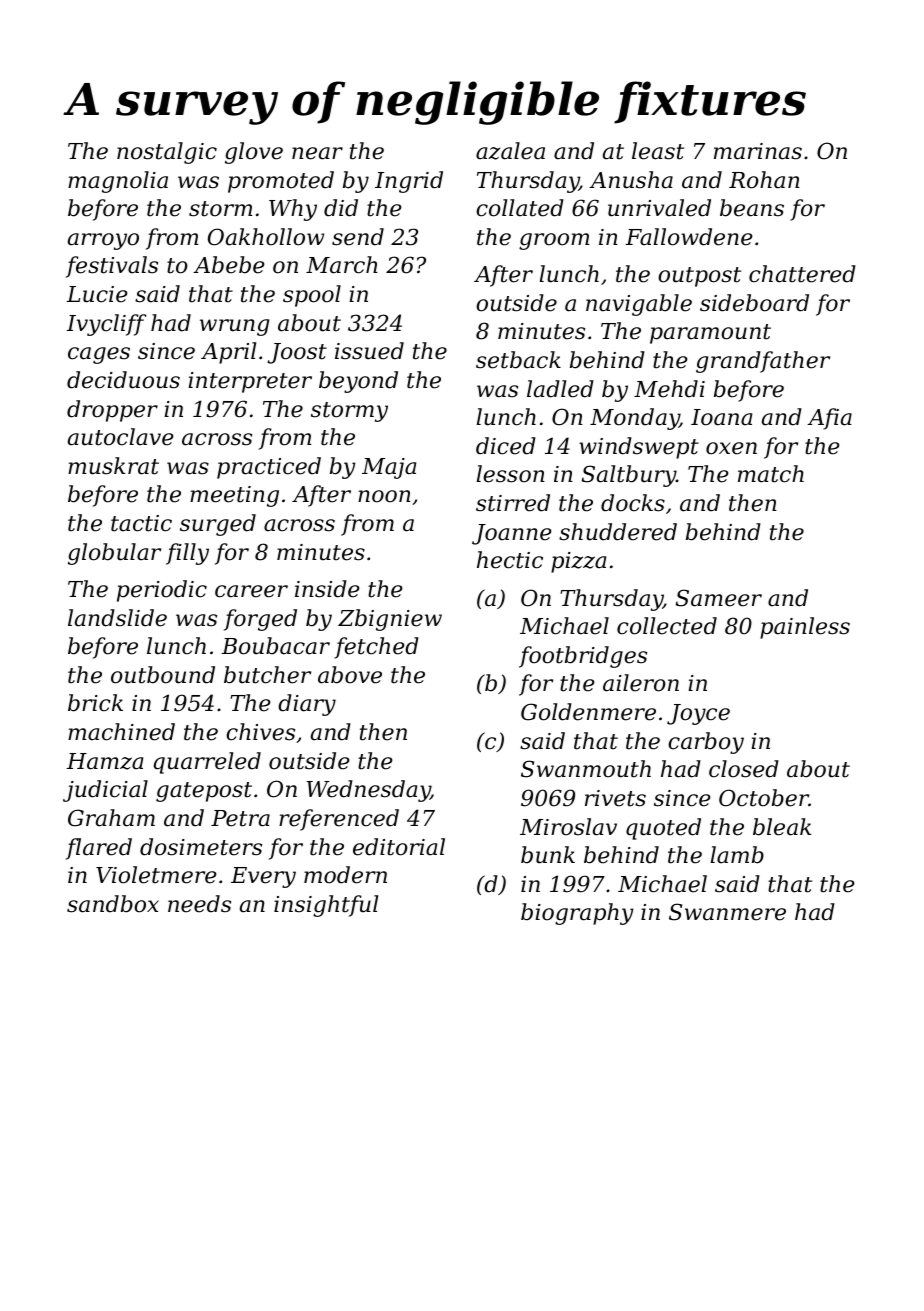 This image has height=1311, width=924. I want to click on practiced, so click(269, 468).
